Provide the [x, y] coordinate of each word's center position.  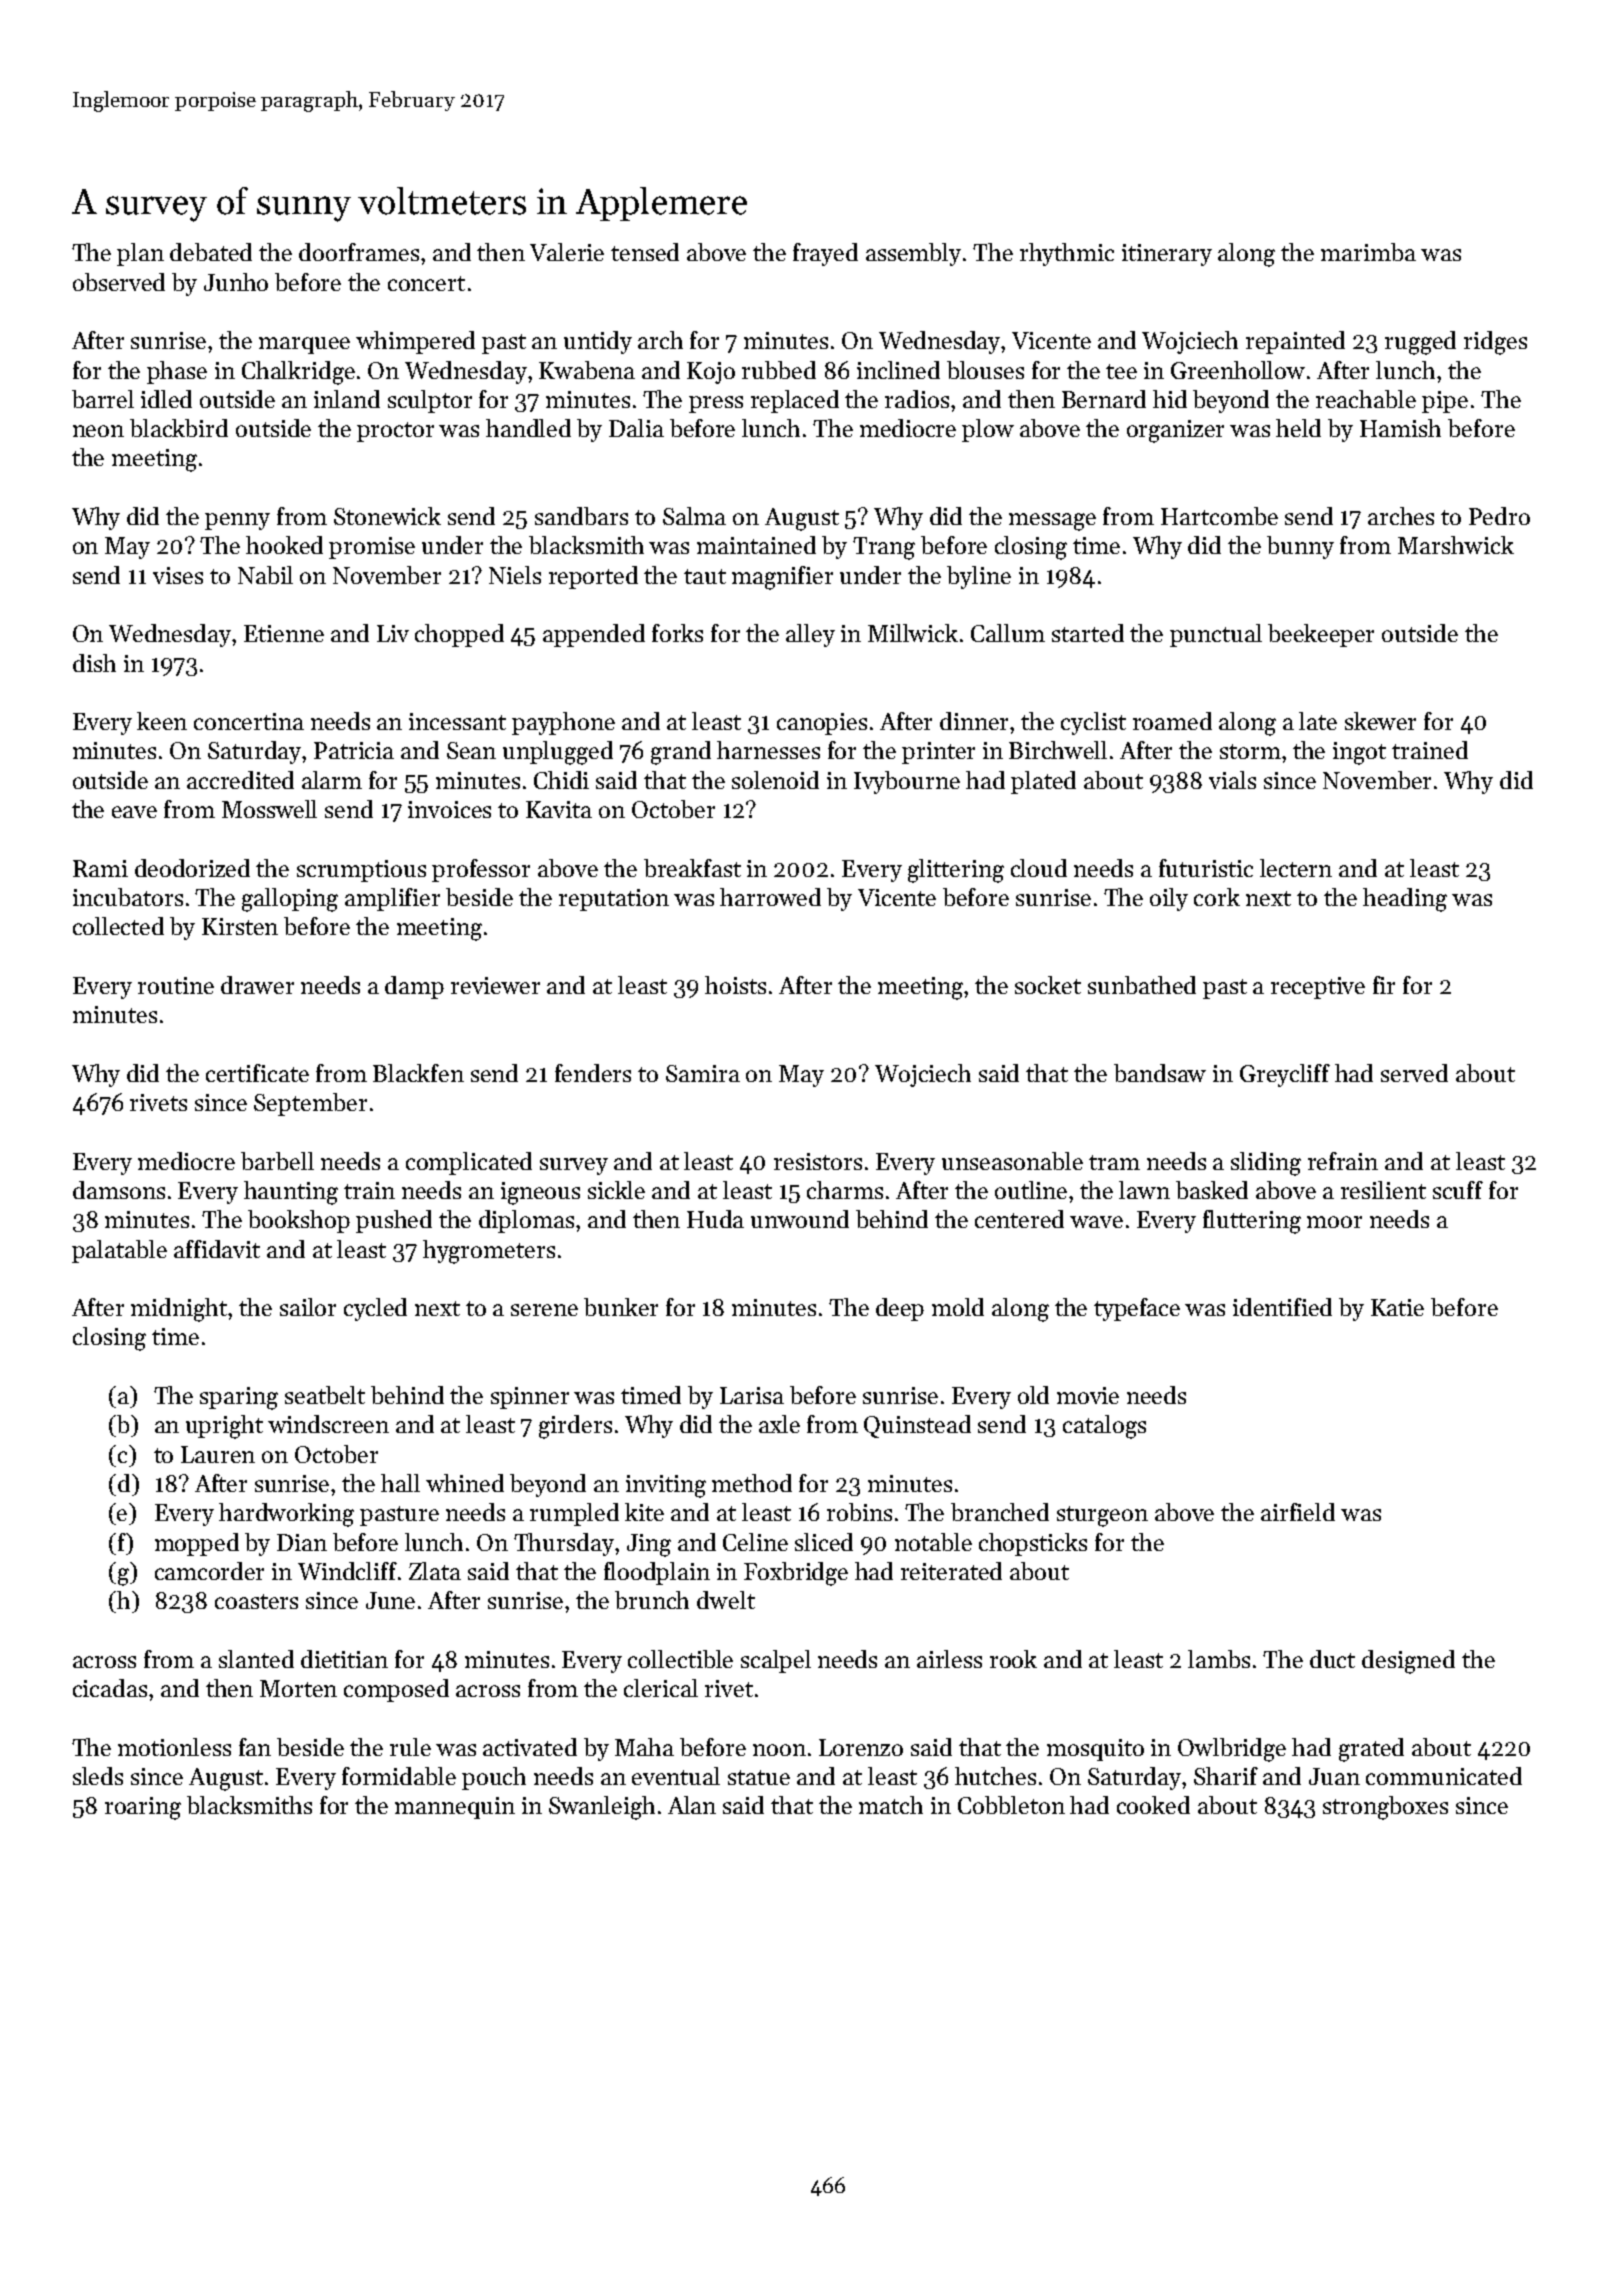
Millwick [913, 633]
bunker [621, 1307]
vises [178, 575]
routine [176, 985]
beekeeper [1321, 635]
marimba [1368, 252]
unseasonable [1012, 1161]
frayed [825, 254]
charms [845, 1190]
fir [1384, 985]
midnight [180, 1310]
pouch [494, 1778]
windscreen [328, 1424]
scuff [1458, 1190]
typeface [1137, 1309]
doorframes [359, 252]
